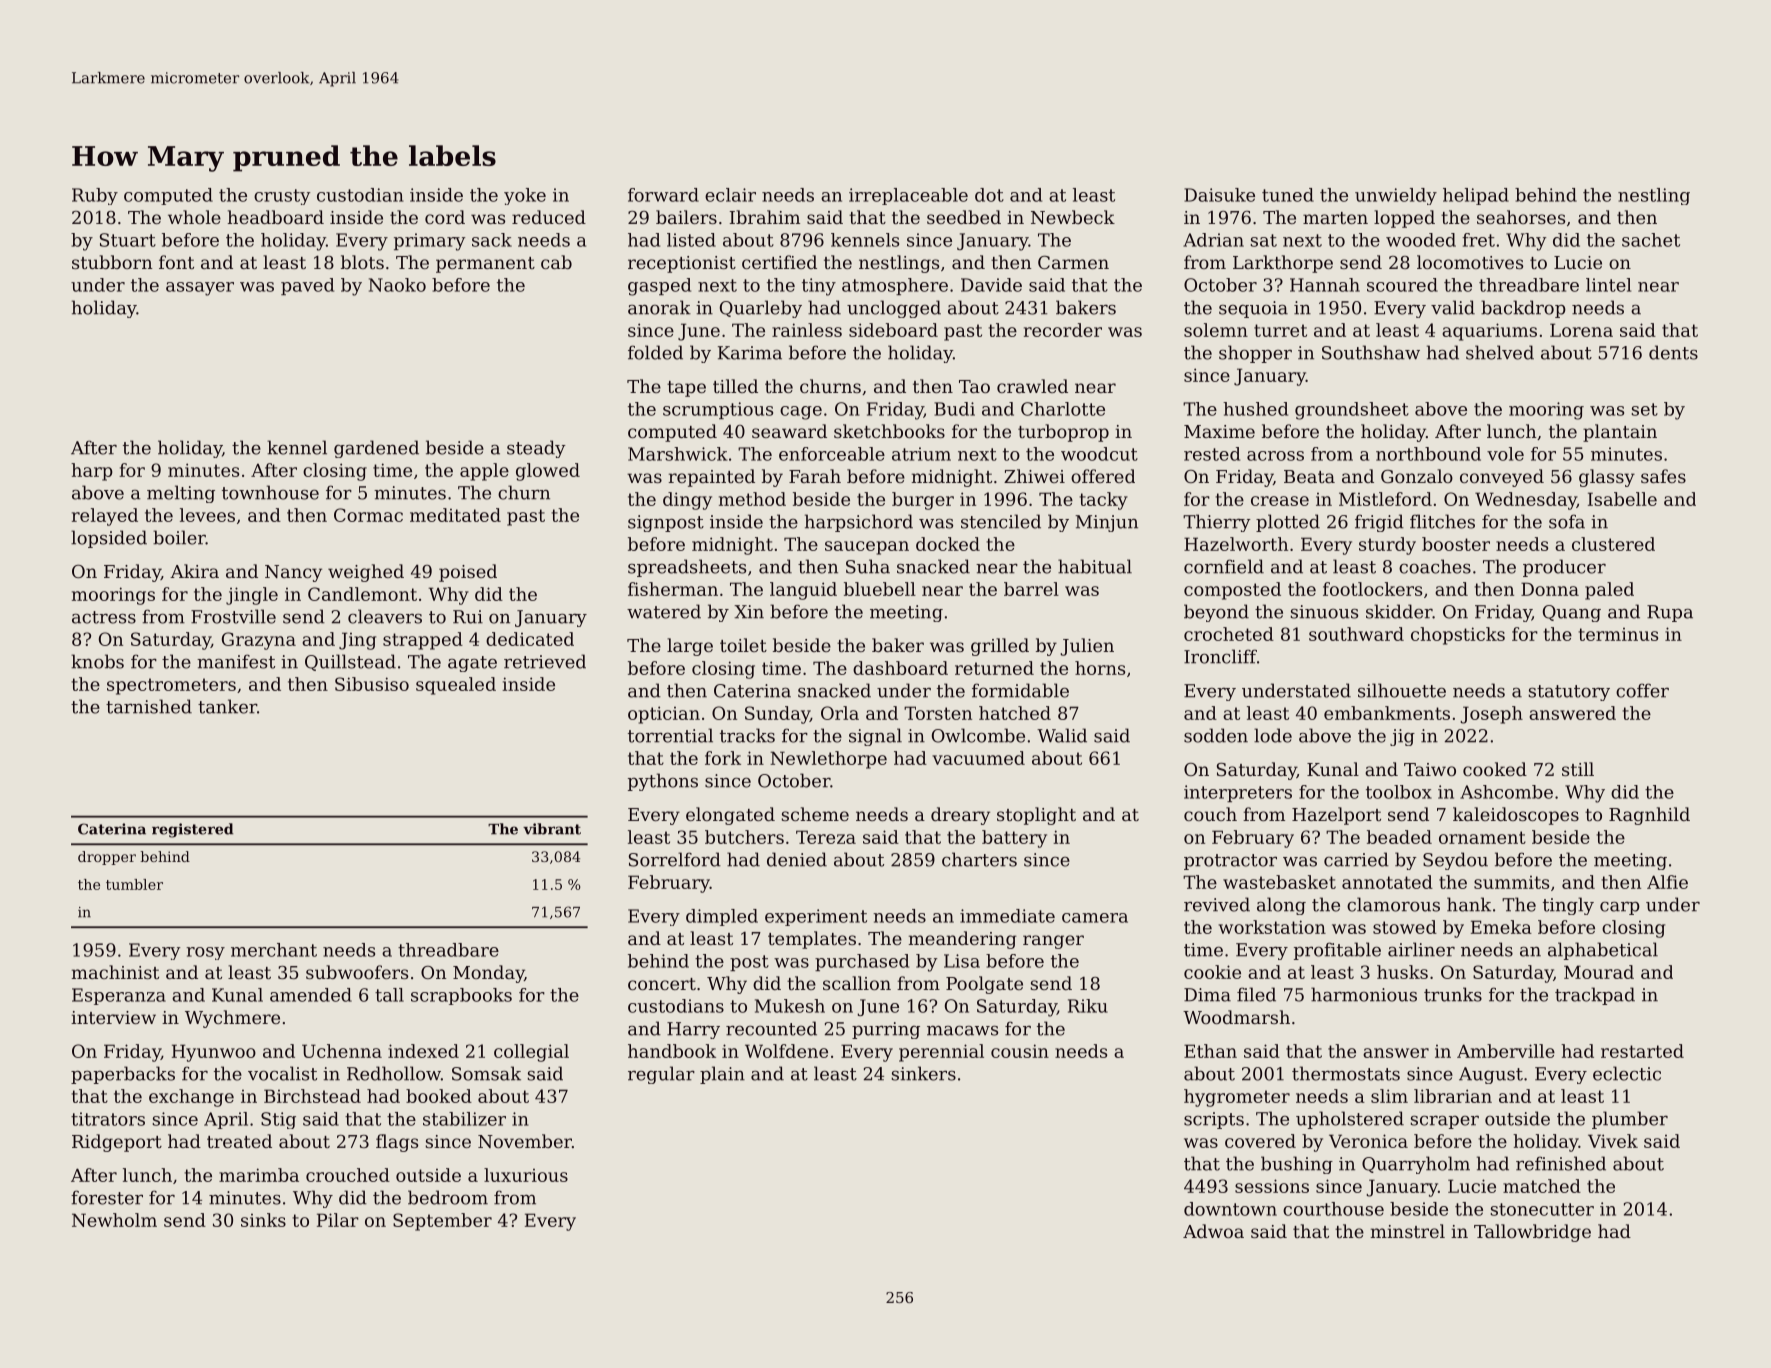 The height and width of the screenshot is (1368, 1771). Describe the element at coordinates (1216, 330) in the screenshot. I see `solemn` at that location.
